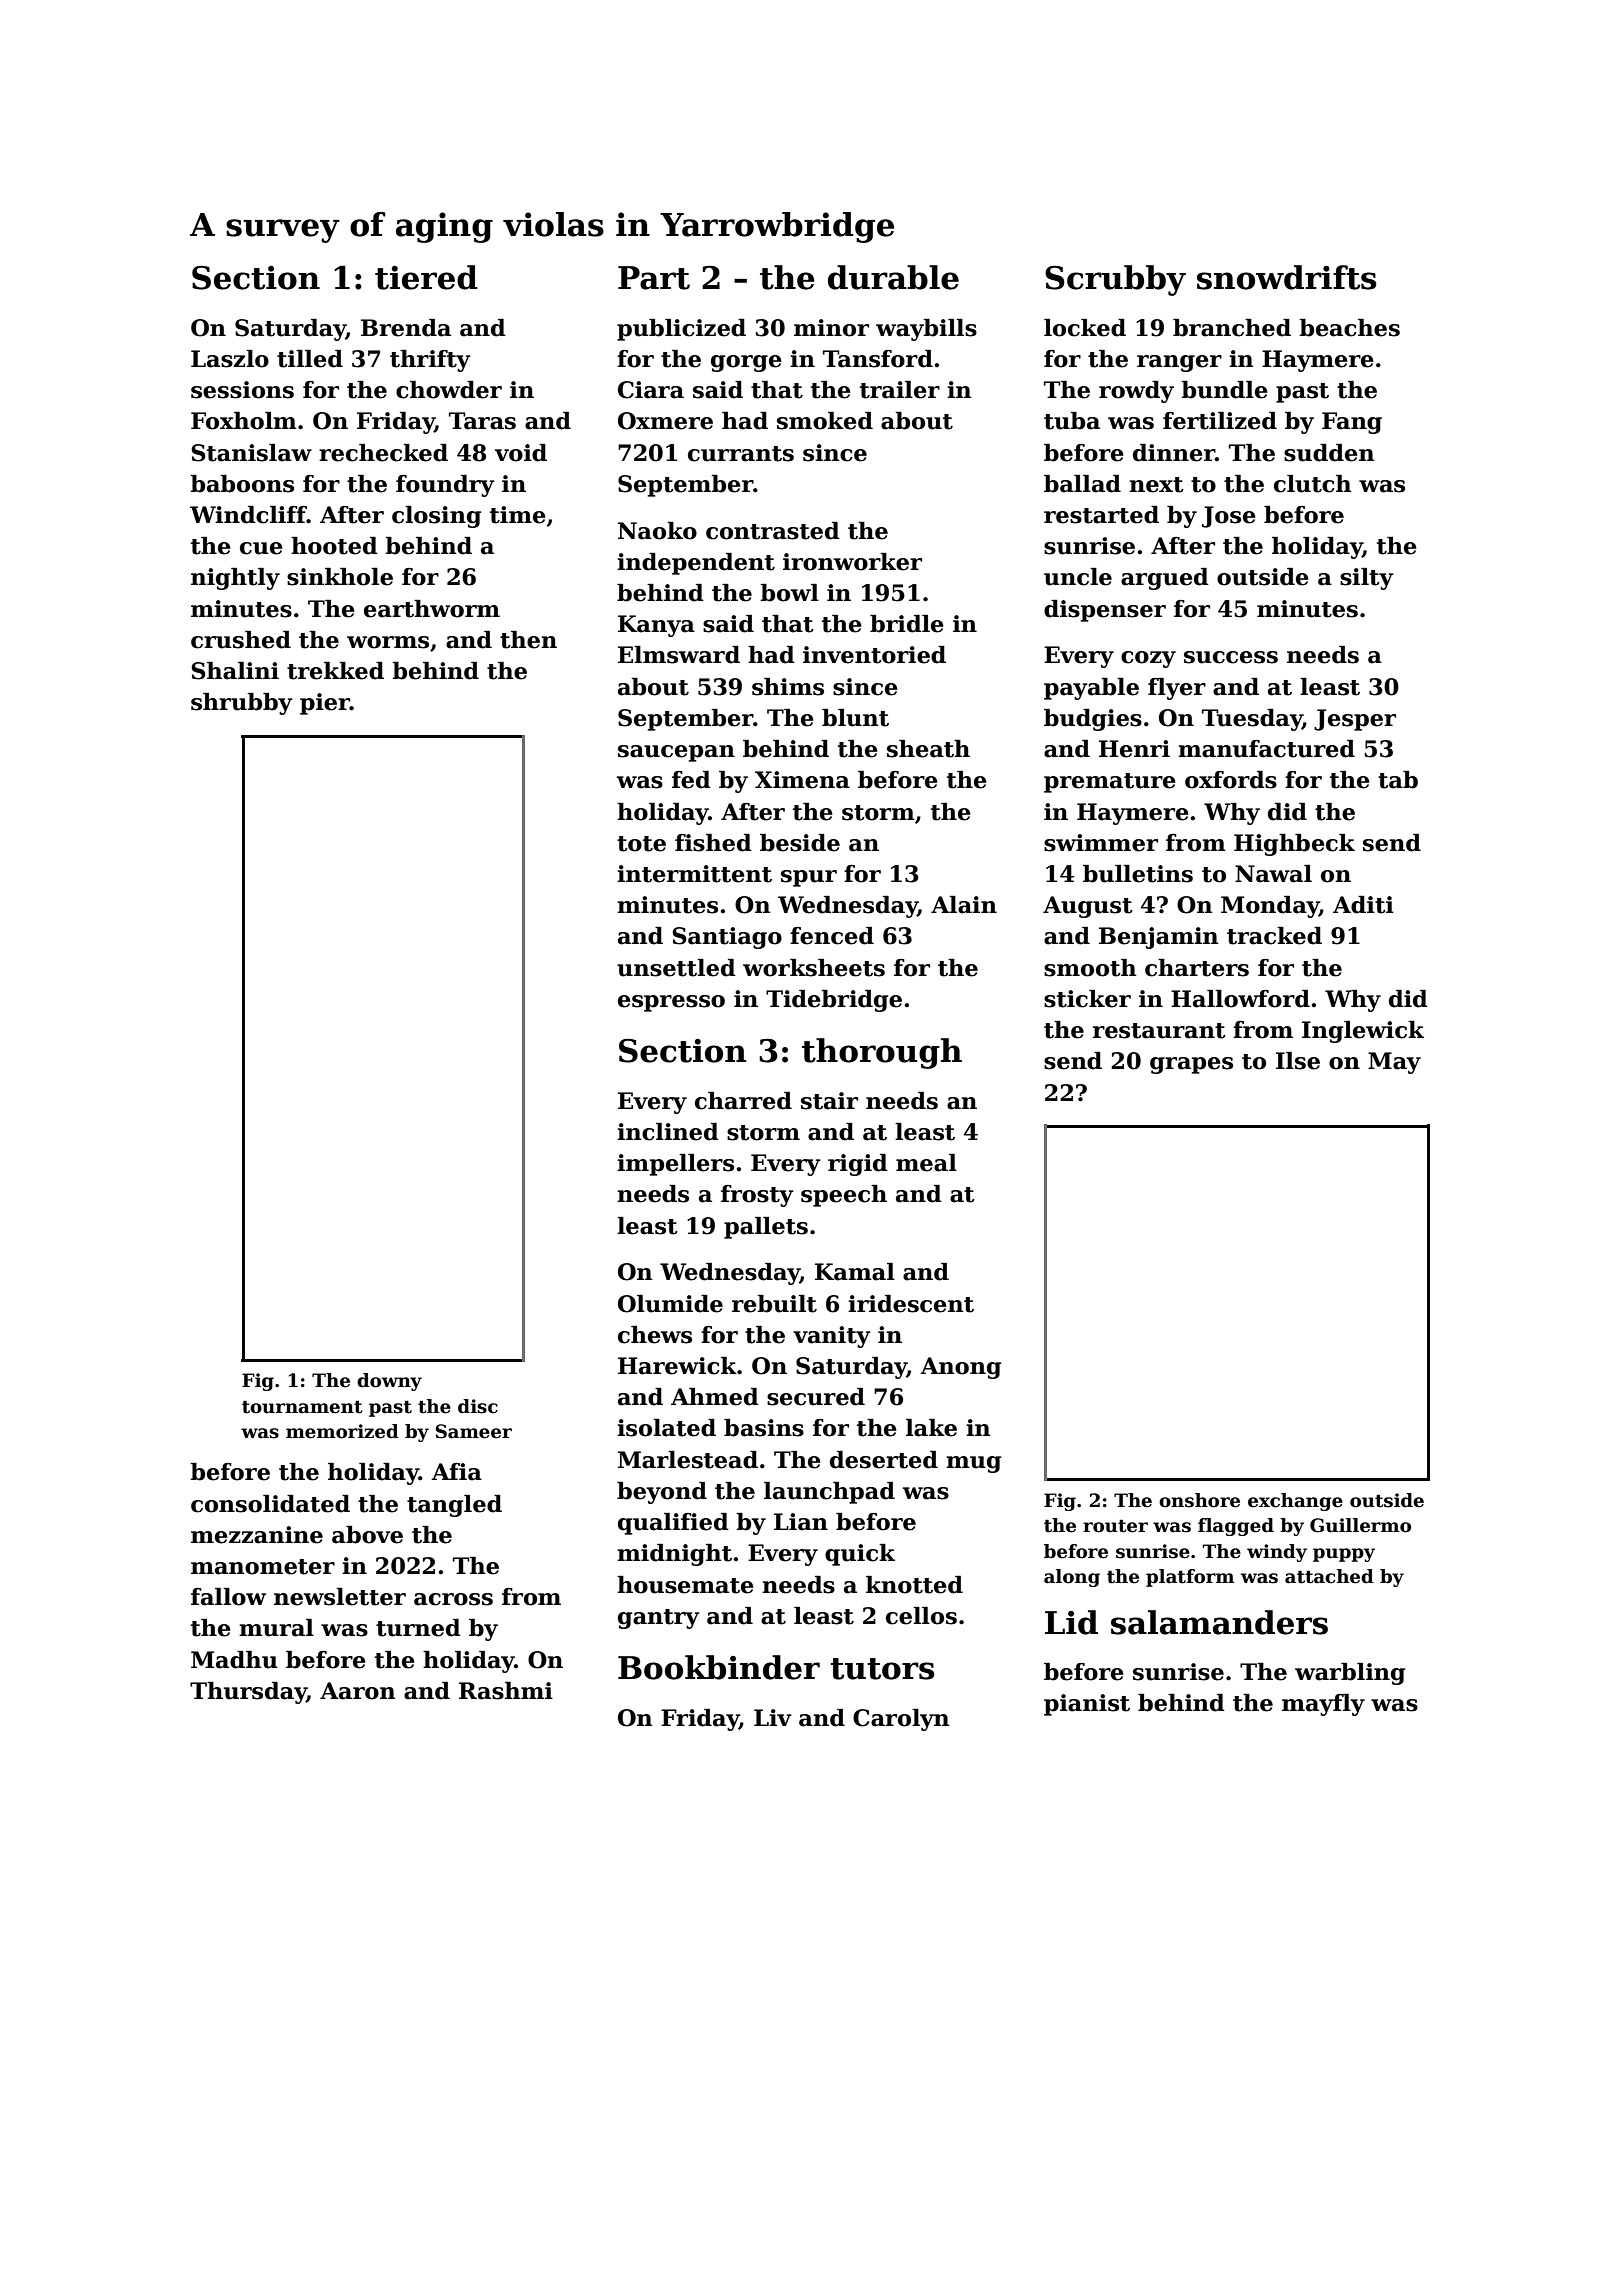  I want to click on mayfly, so click(1323, 1705).
